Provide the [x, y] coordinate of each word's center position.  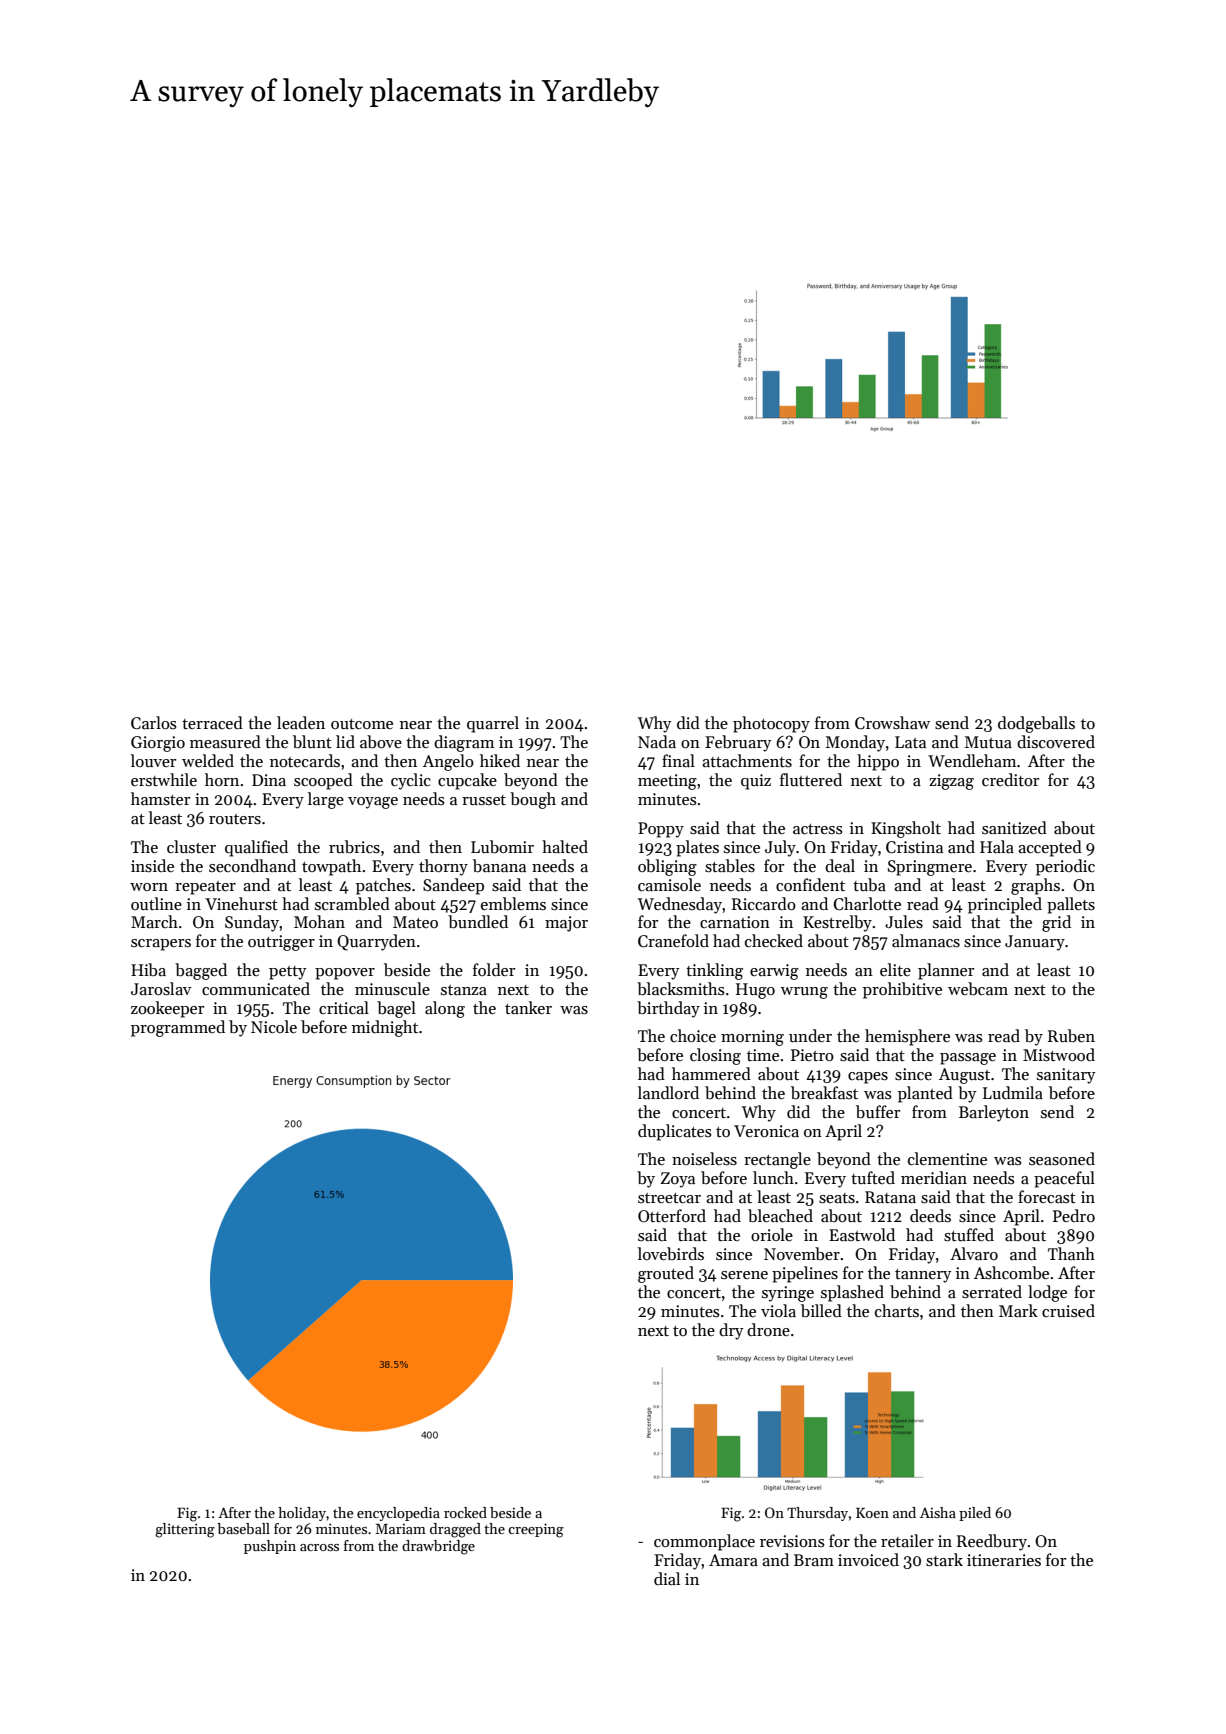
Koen [872, 1513]
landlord [668, 1092]
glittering [185, 1530]
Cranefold [673, 940]
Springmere [930, 868]
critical [344, 1007]
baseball [243, 1528]
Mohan [319, 921]
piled [975, 1514]
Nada [657, 741]
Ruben [1071, 1035]
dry [731, 1331]
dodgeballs [1036, 724]
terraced [212, 722]
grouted [666, 1274]
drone [768, 1329]
